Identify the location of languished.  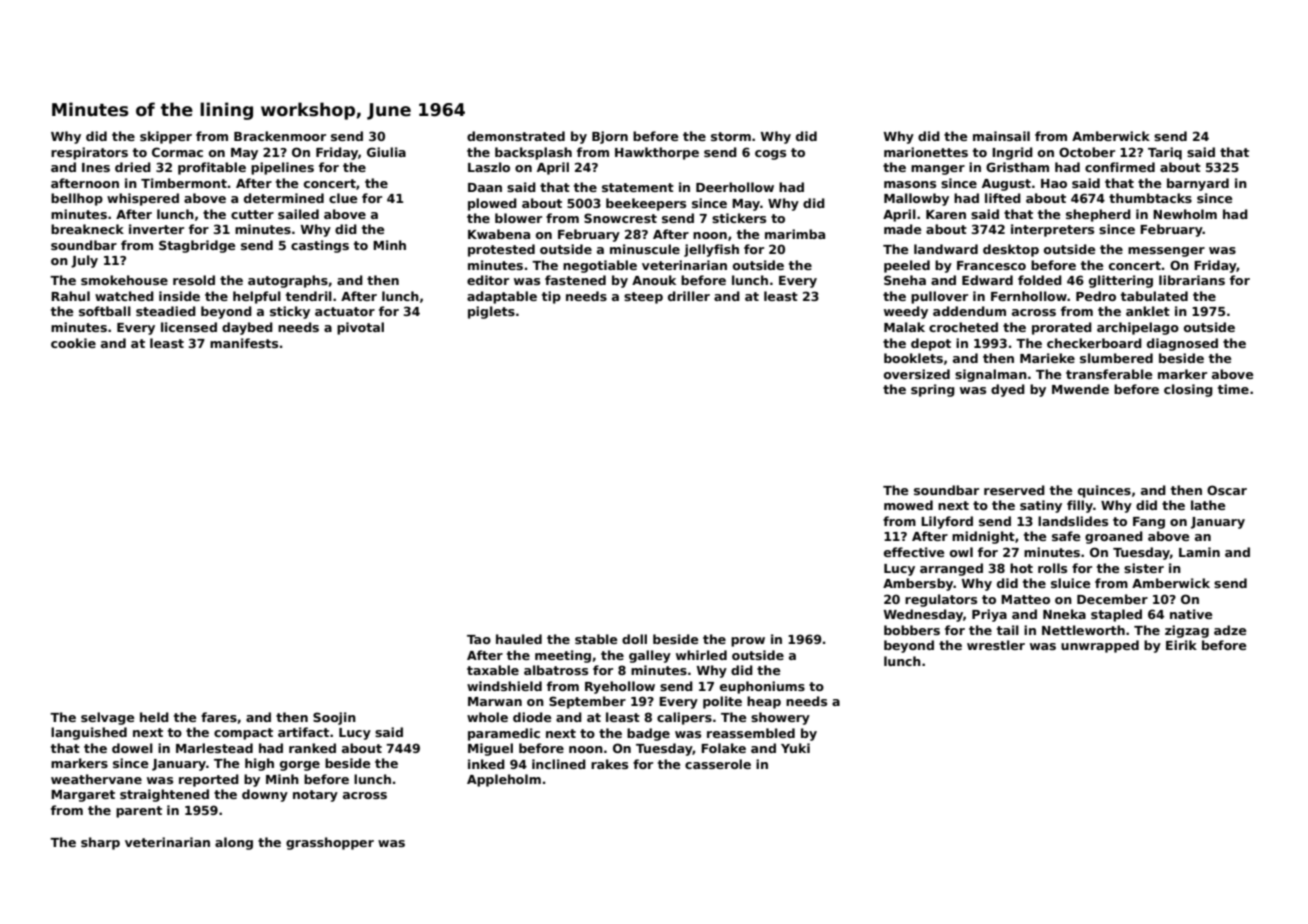
(89, 733).
